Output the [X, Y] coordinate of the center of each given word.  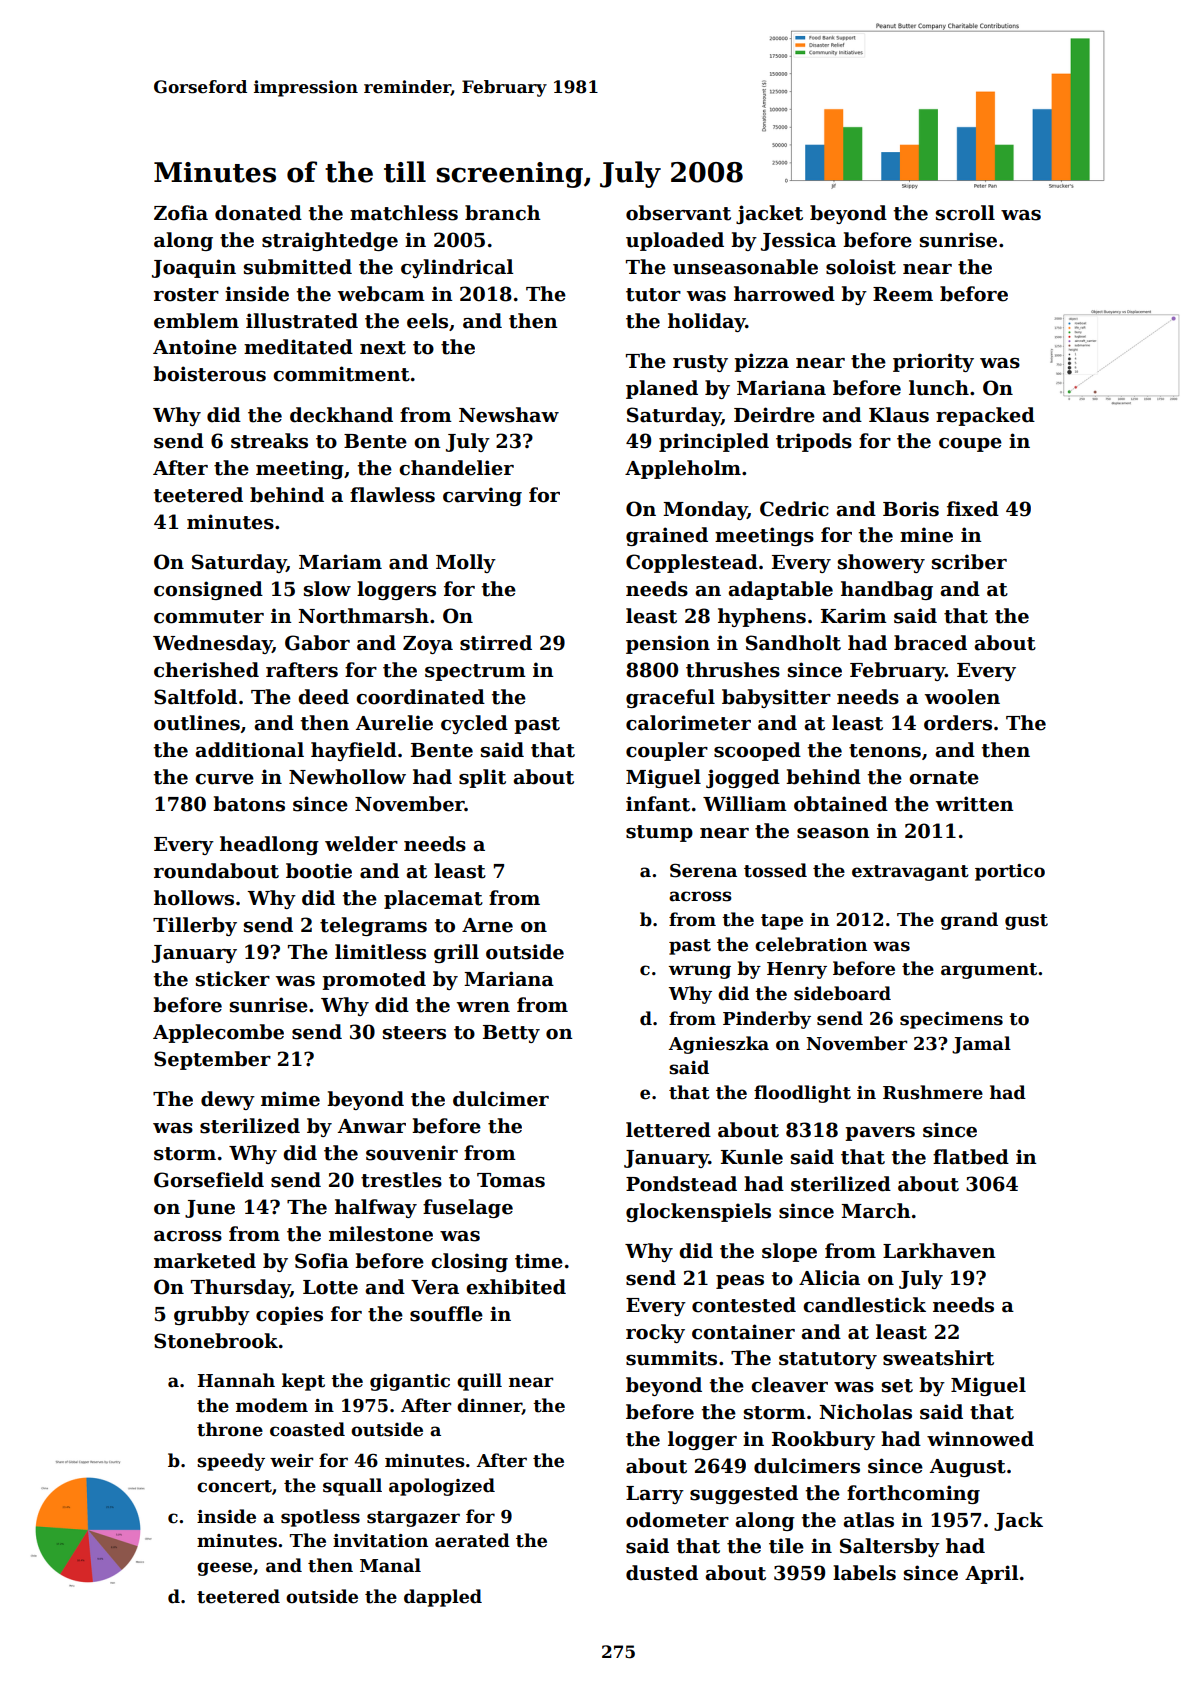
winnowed [980, 1439]
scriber [969, 562]
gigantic [410, 1382]
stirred [496, 643]
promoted [374, 980]
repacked [985, 416]
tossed [775, 870]
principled [714, 442]
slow [327, 589]
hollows [194, 898]
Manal [390, 1565]
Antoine [195, 347]
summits [671, 1358]
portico [1010, 872]
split [482, 778]
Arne [487, 925]
